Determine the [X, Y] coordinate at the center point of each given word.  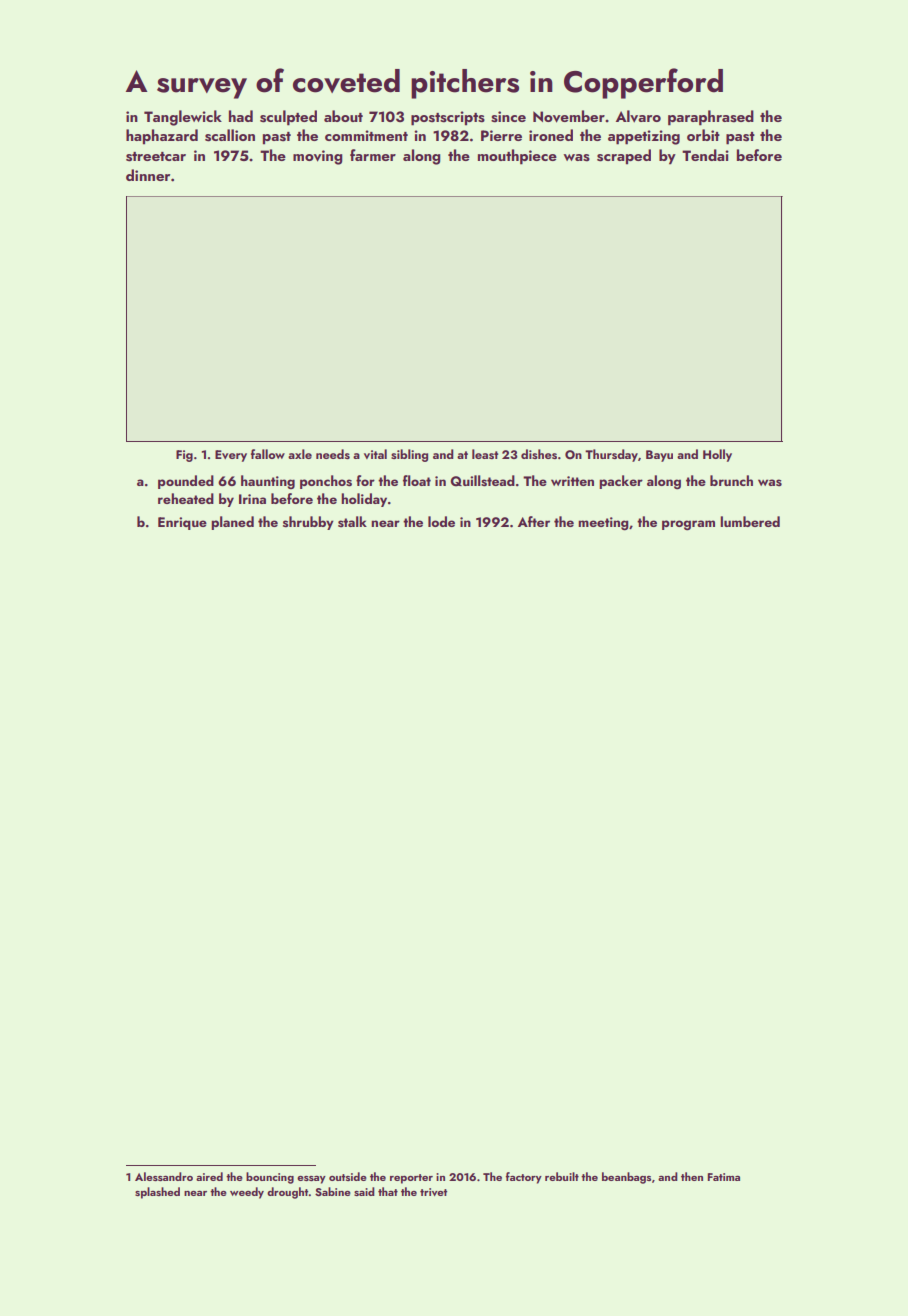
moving [317, 157]
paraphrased [711, 118]
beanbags [626, 1178]
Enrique [182, 523]
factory [524, 1178]
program [688, 525]
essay [311, 1179]
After [534, 521]
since [508, 117]
